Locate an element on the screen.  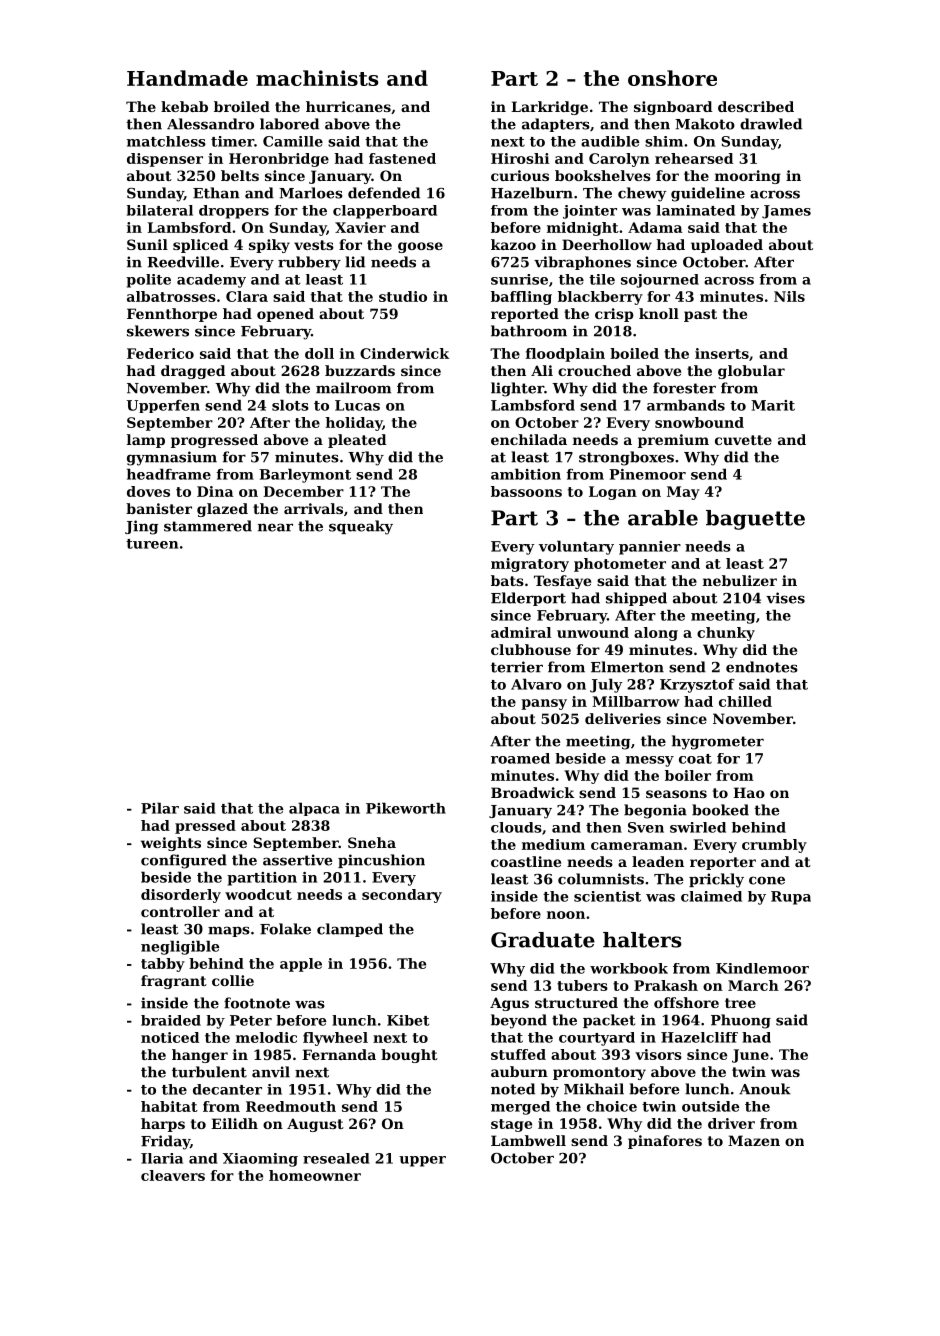
homeowner is located at coordinates (315, 1175).
